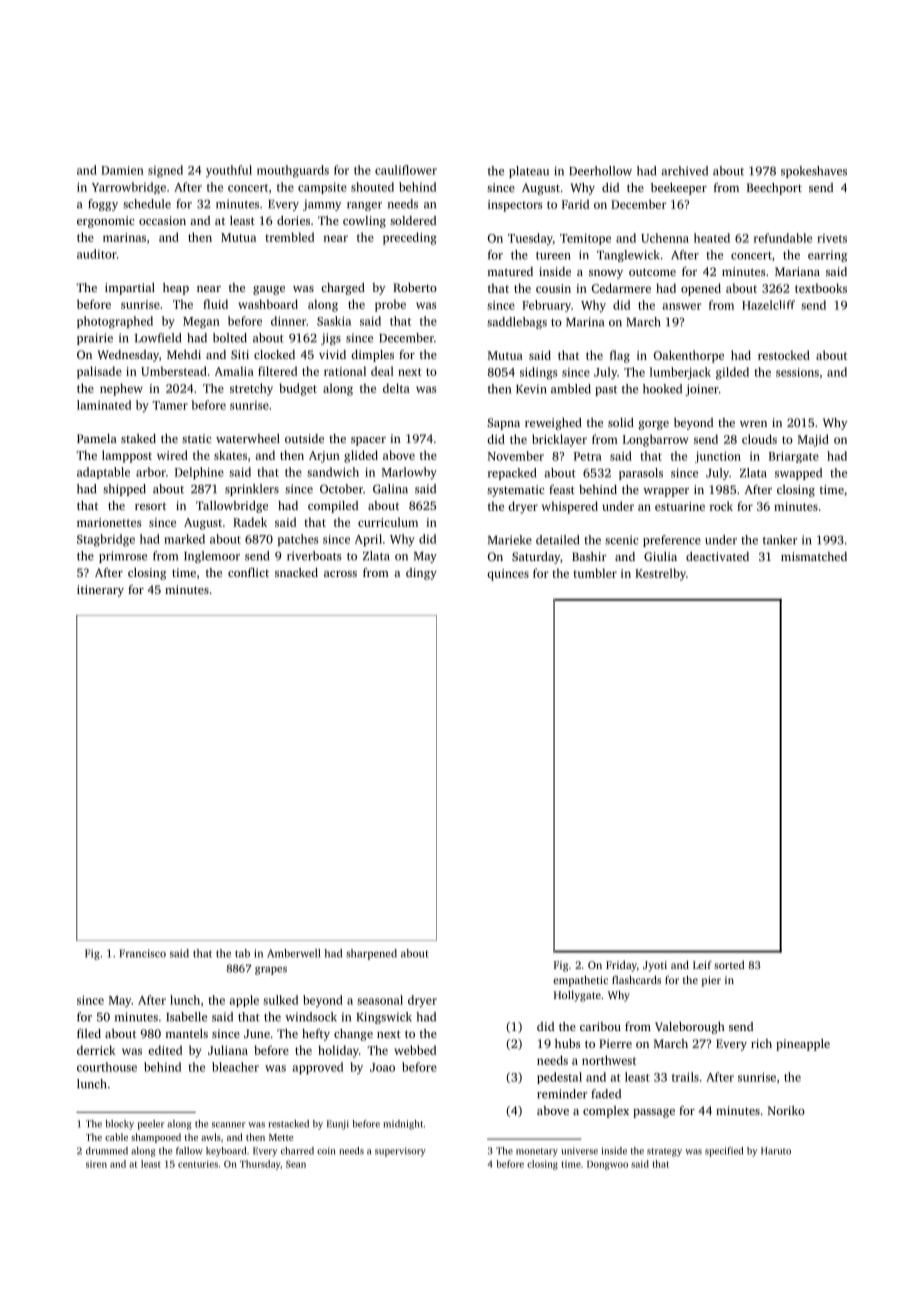  Describe the element at coordinates (97, 254) in the document. I see `auditor` at that location.
